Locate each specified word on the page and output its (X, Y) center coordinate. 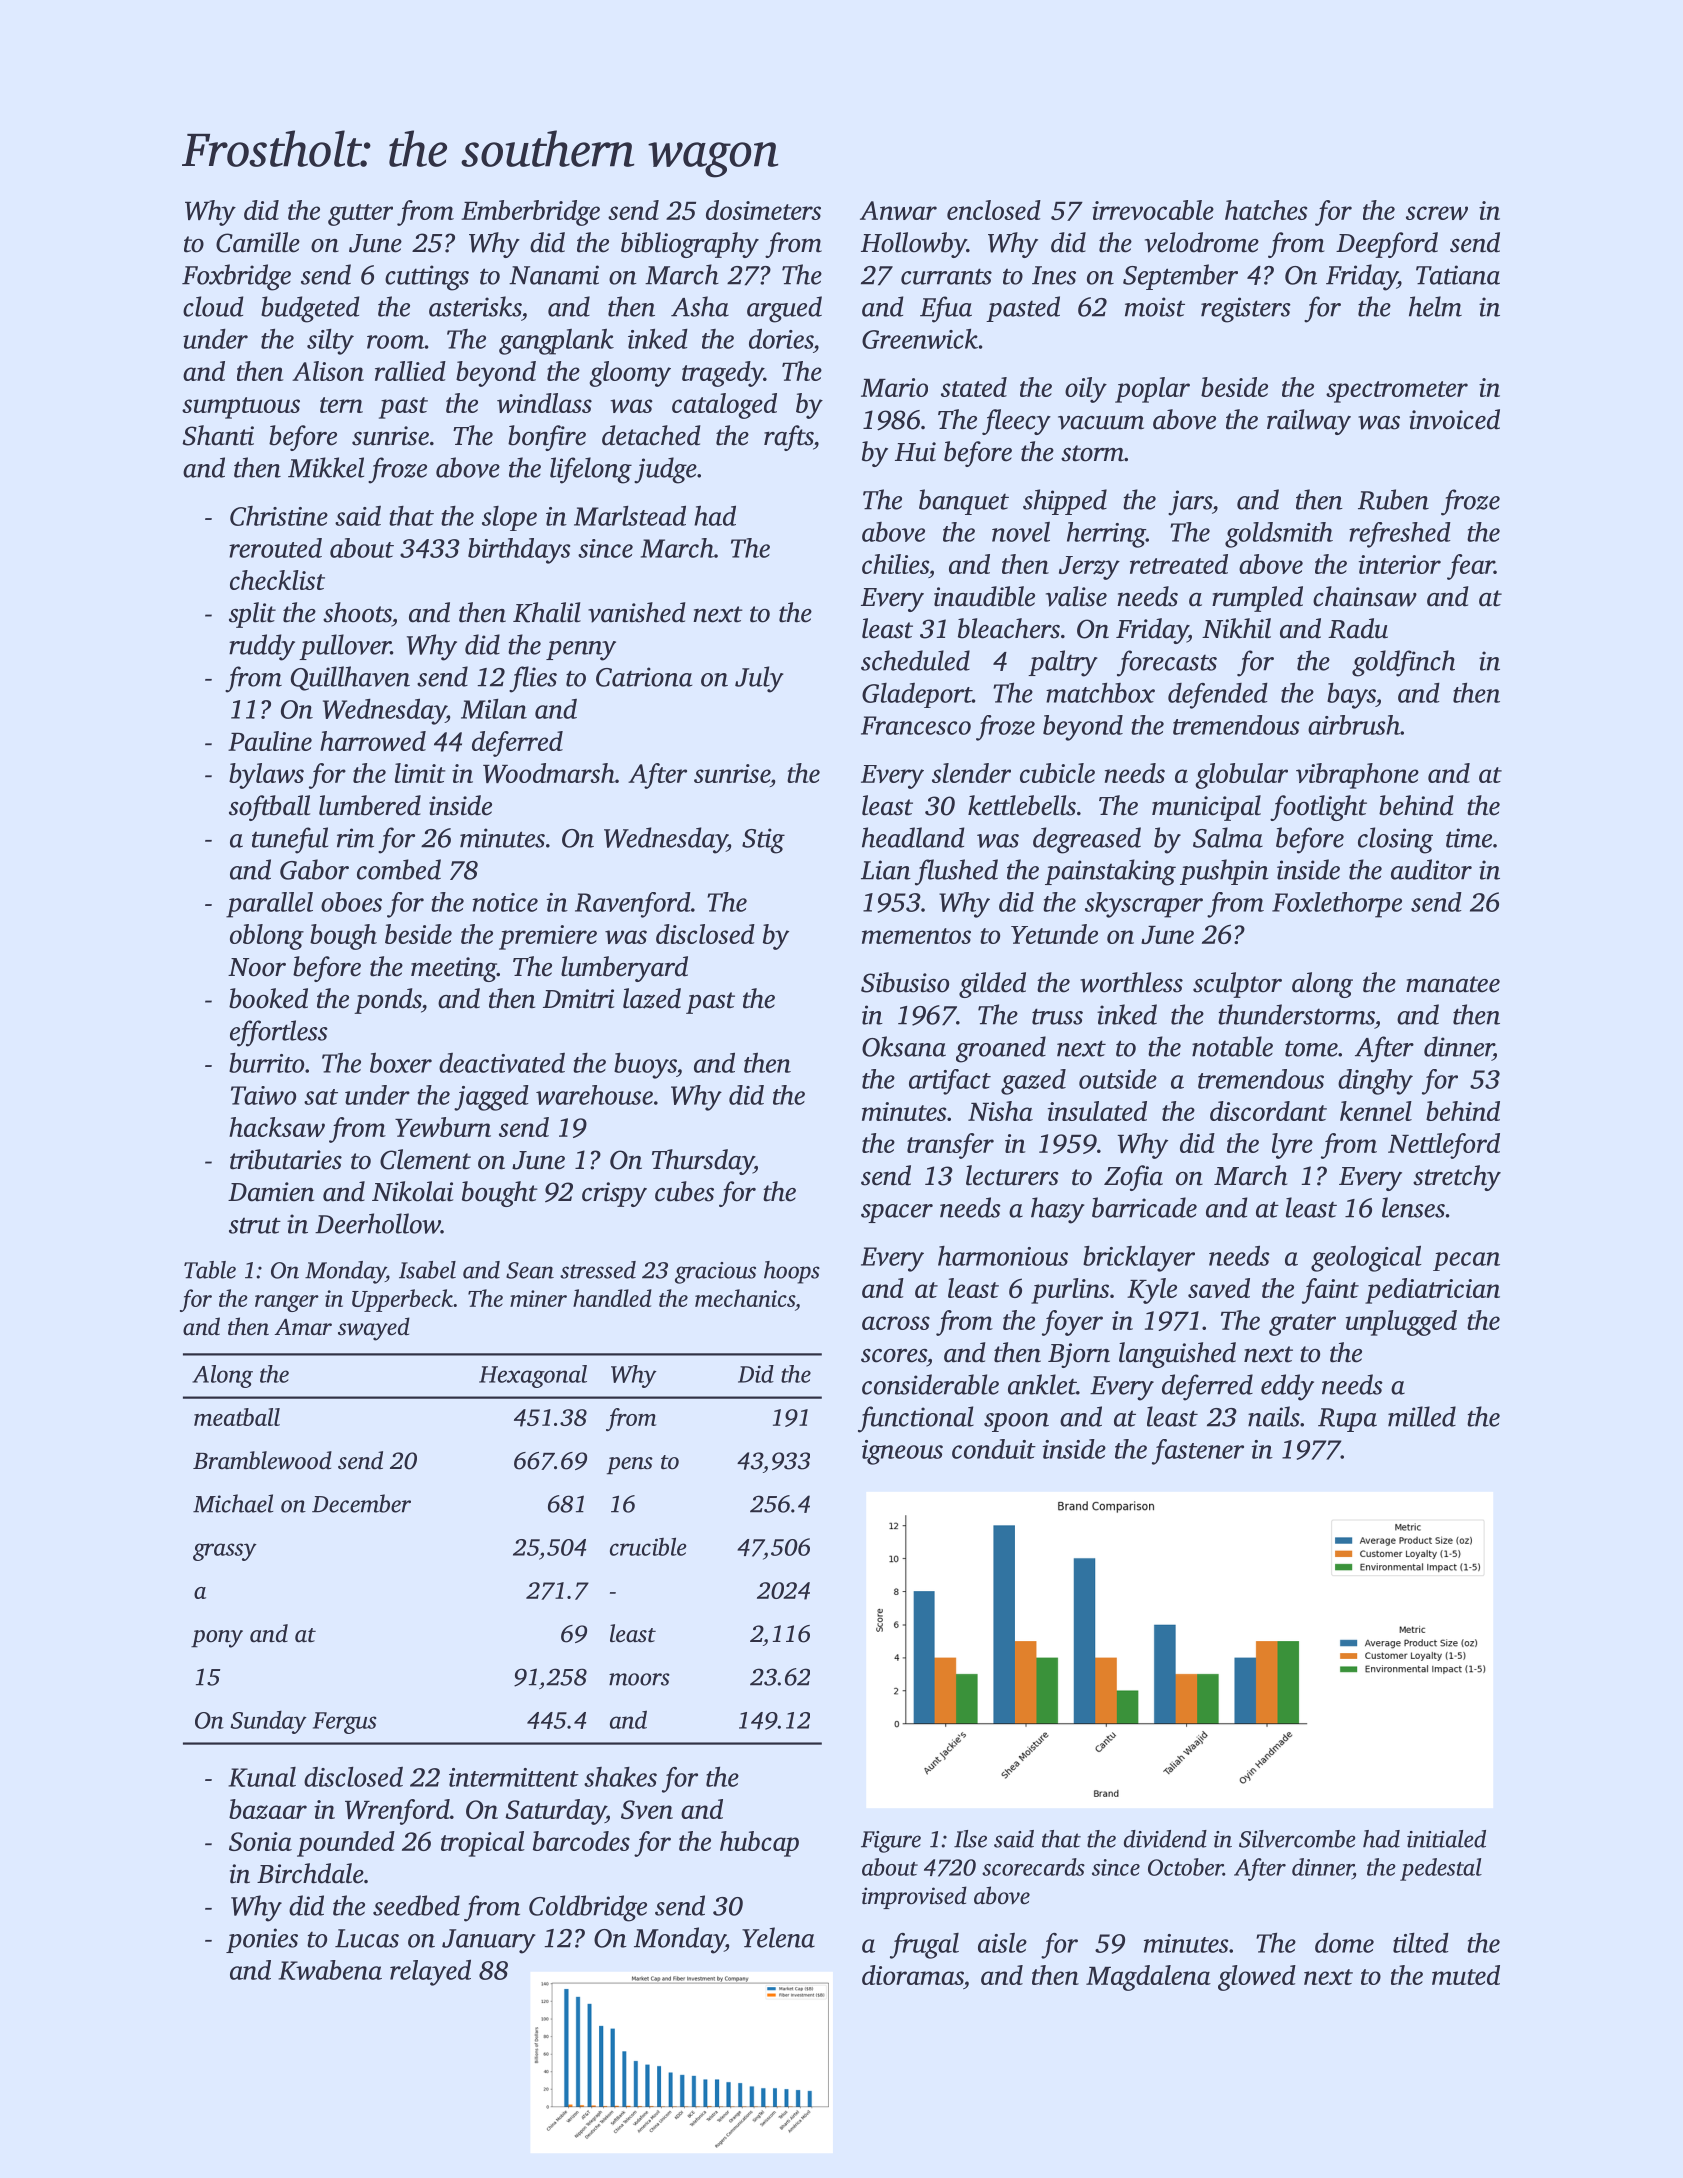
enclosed (994, 210)
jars (1190, 503)
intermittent (514, 1777)
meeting (454, 969)
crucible (648, 1546)
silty (330, 342)
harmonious (1003, 1256)
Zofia (1133, 1178)
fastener (1198, 1452)
